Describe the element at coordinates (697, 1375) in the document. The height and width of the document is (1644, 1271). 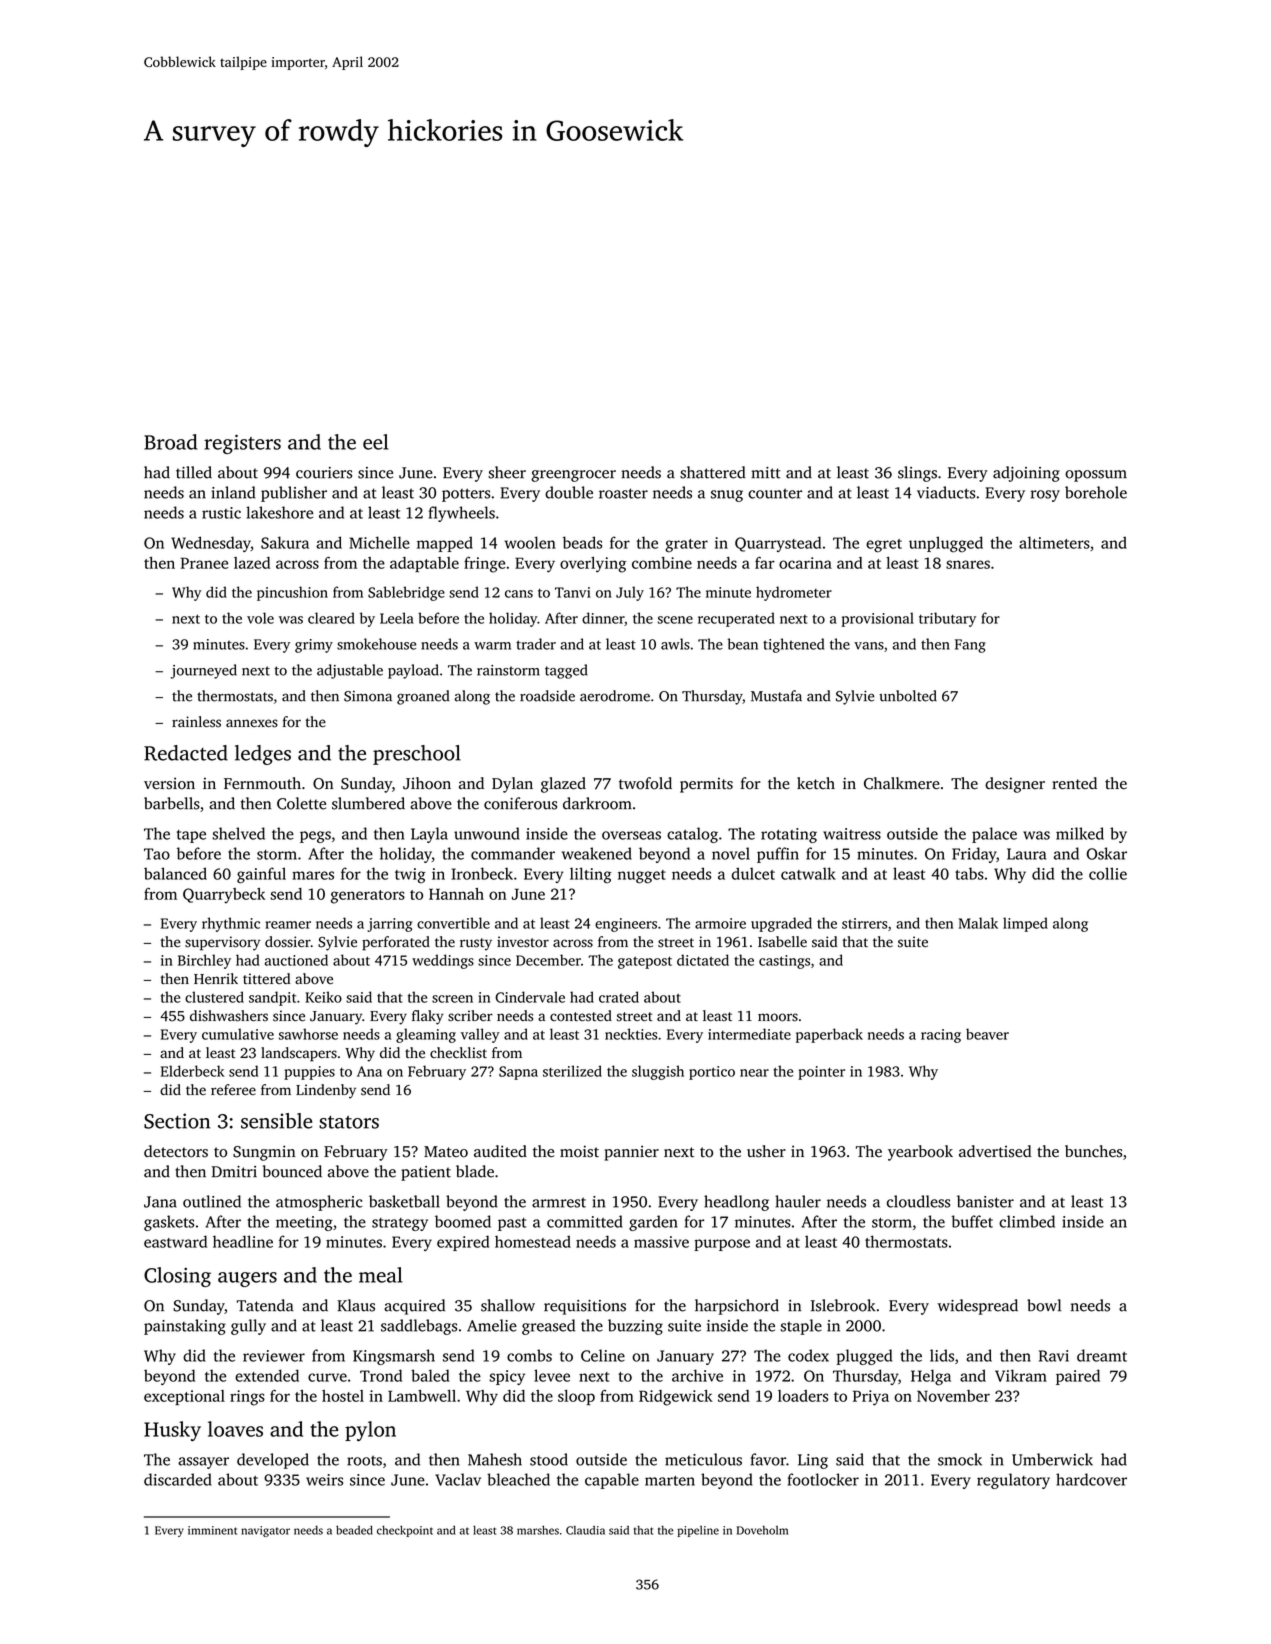
I see `archive` at that location.
